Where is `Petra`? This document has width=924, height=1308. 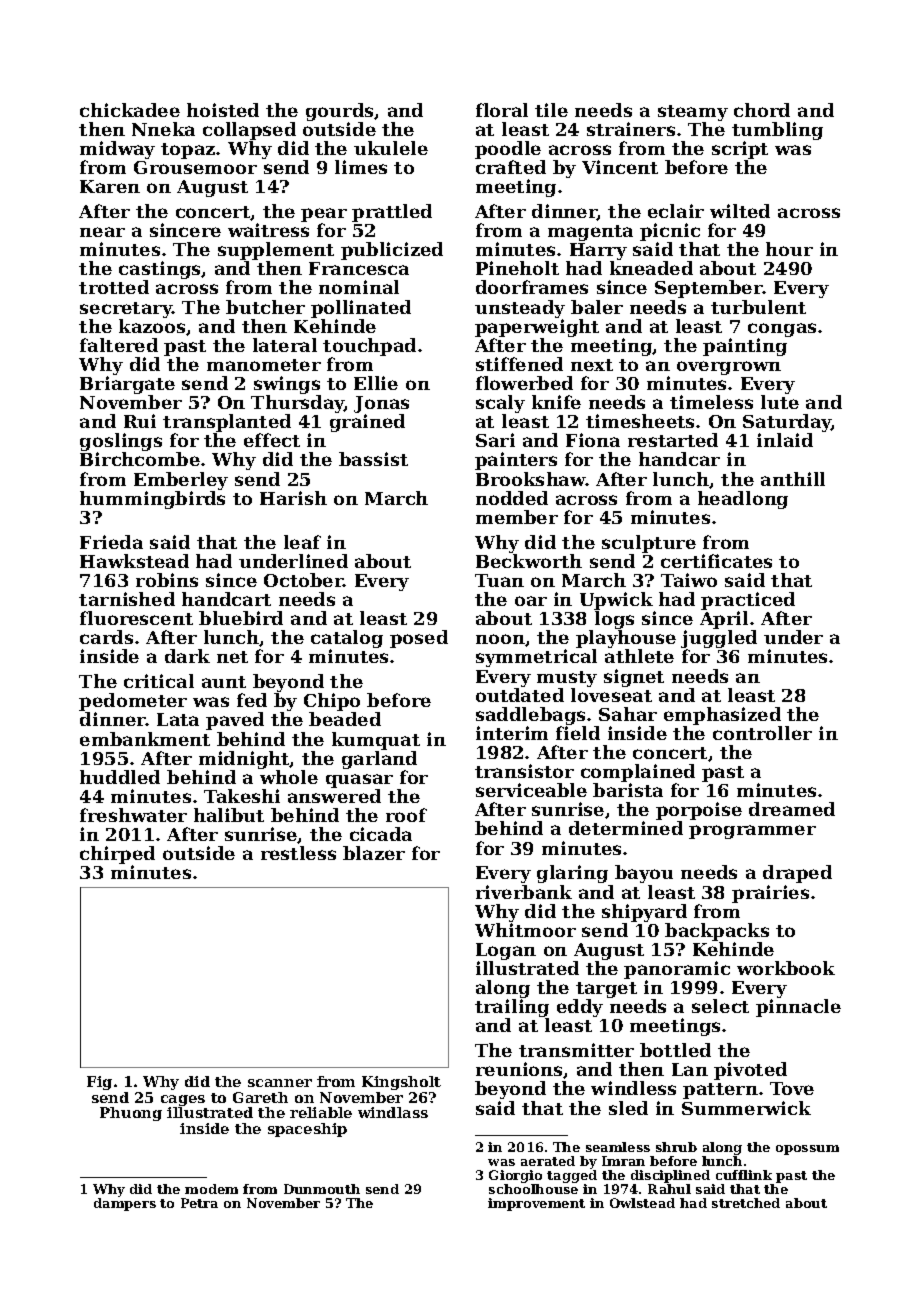
Petra is located at coordinates (199, 1203).
